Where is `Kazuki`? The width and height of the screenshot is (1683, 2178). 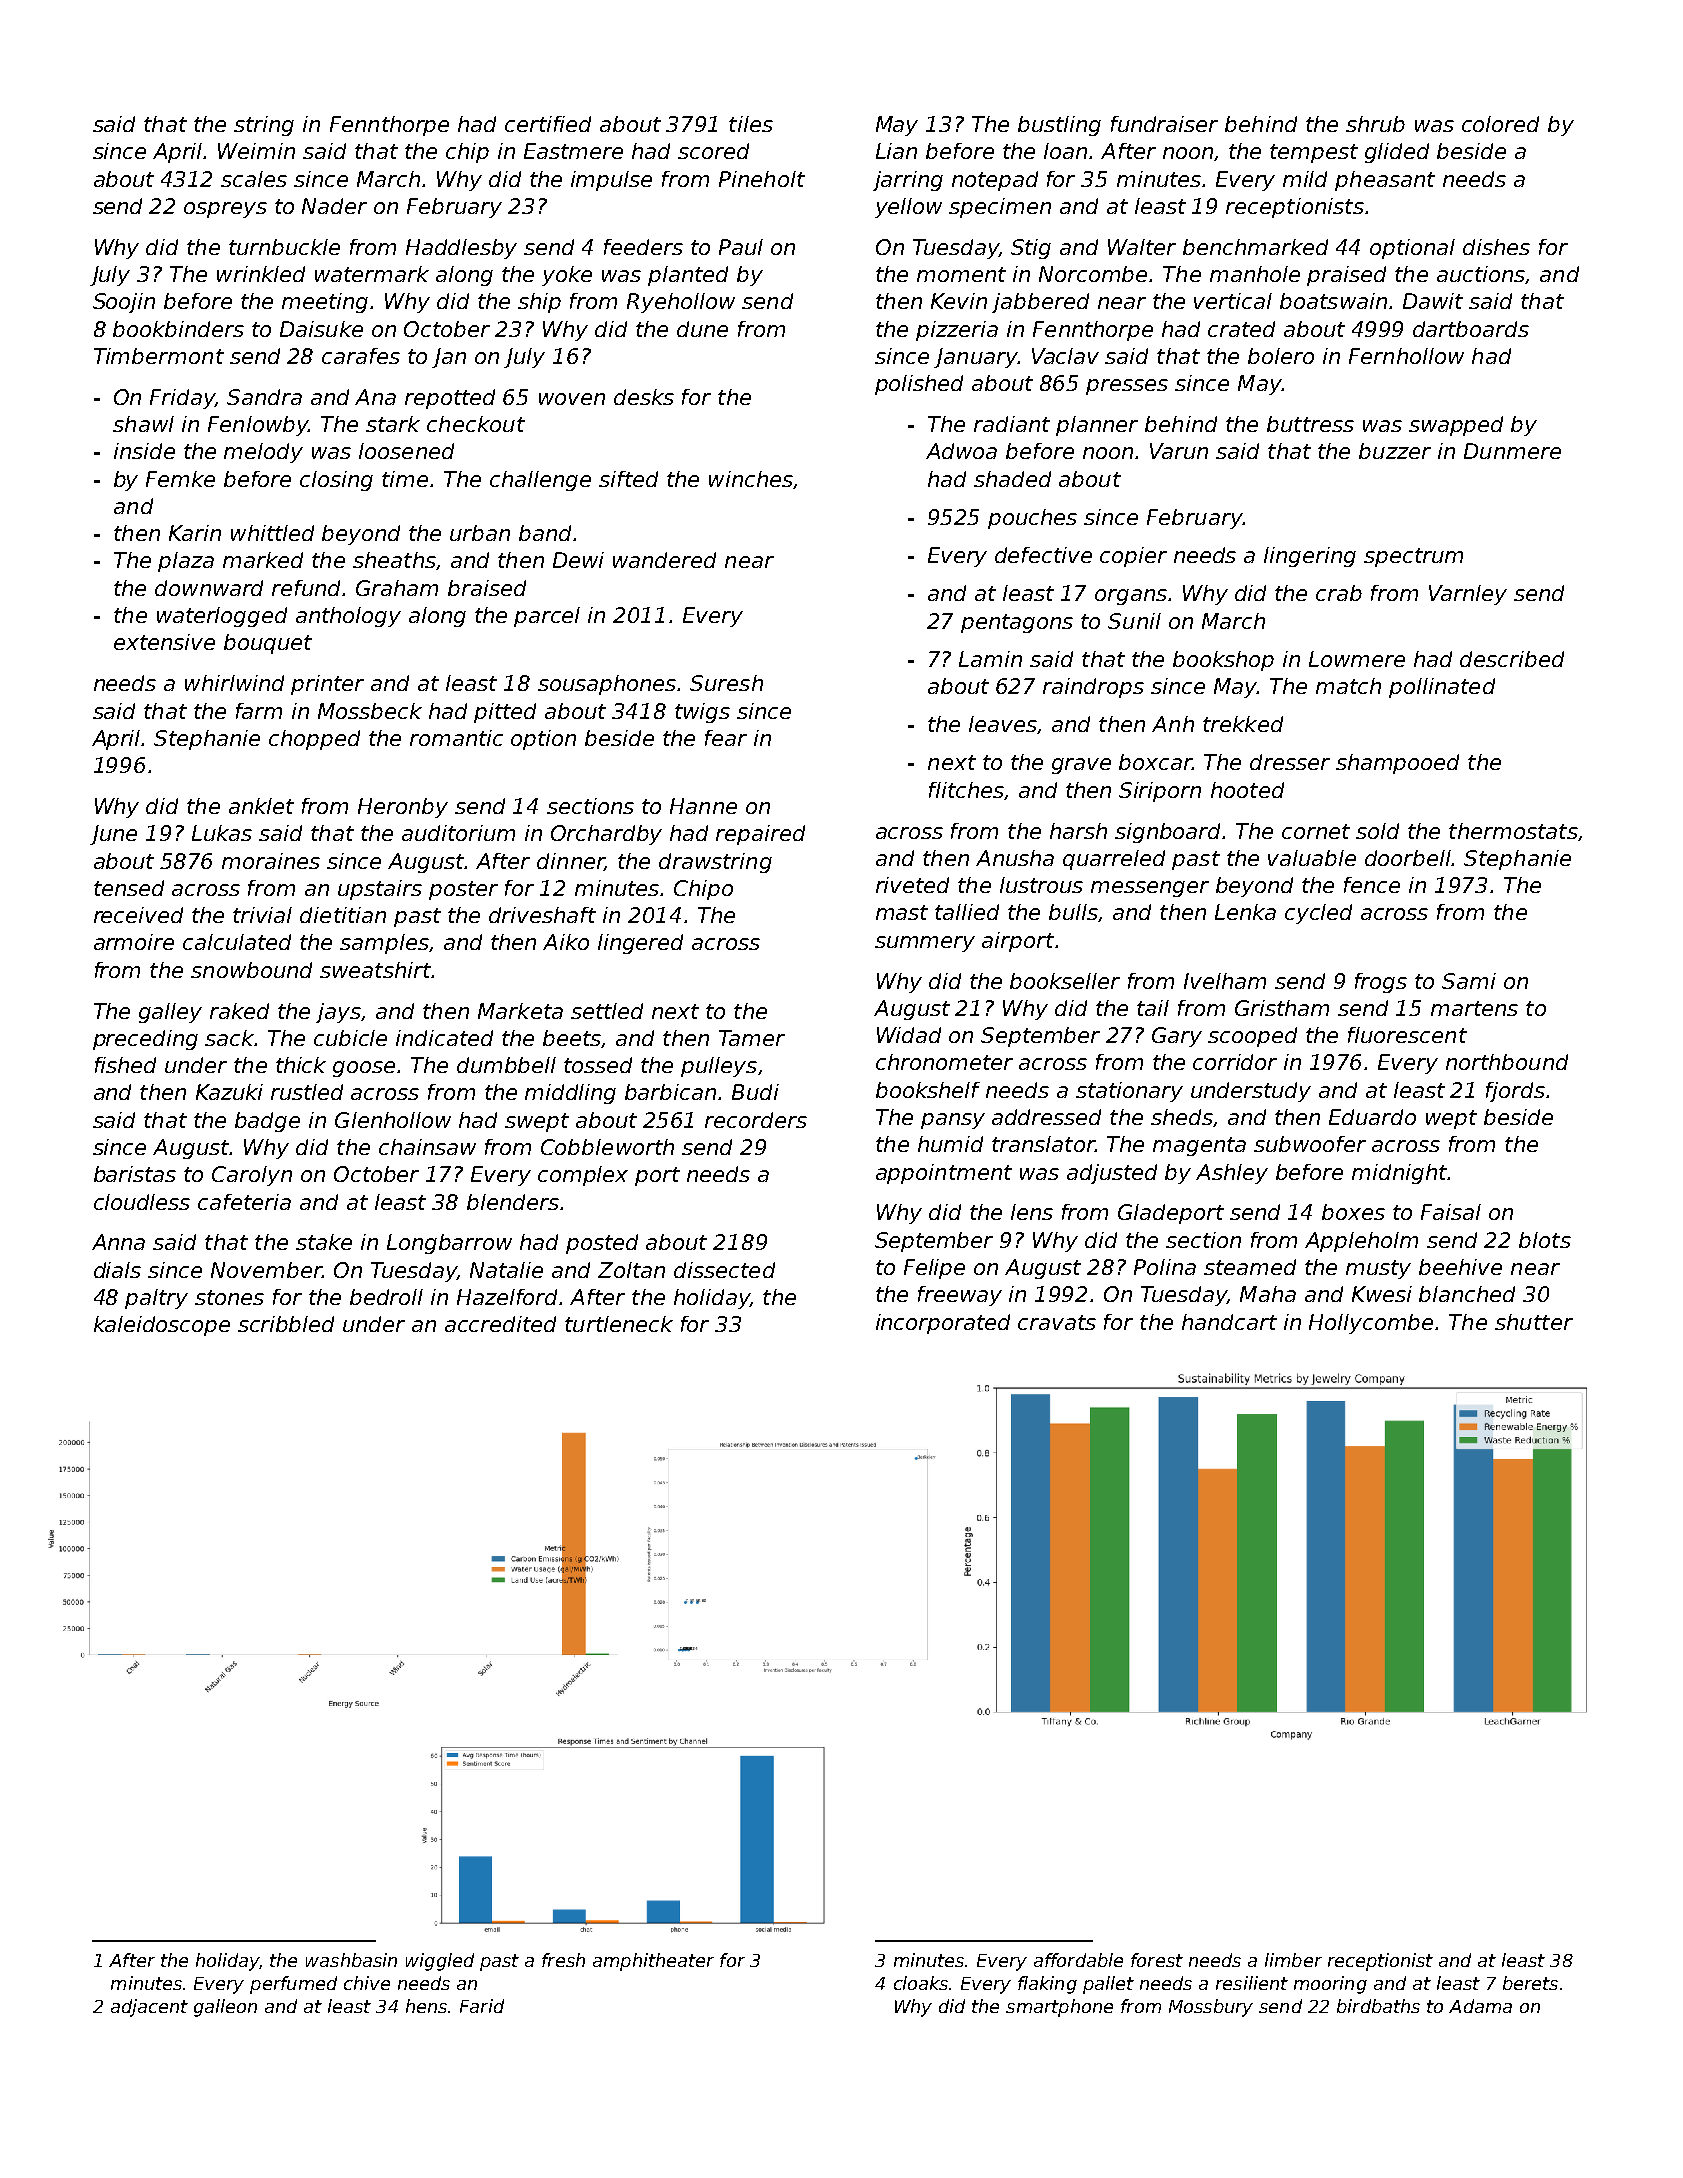
Kazuki is located at coordinates (229, 1092).
